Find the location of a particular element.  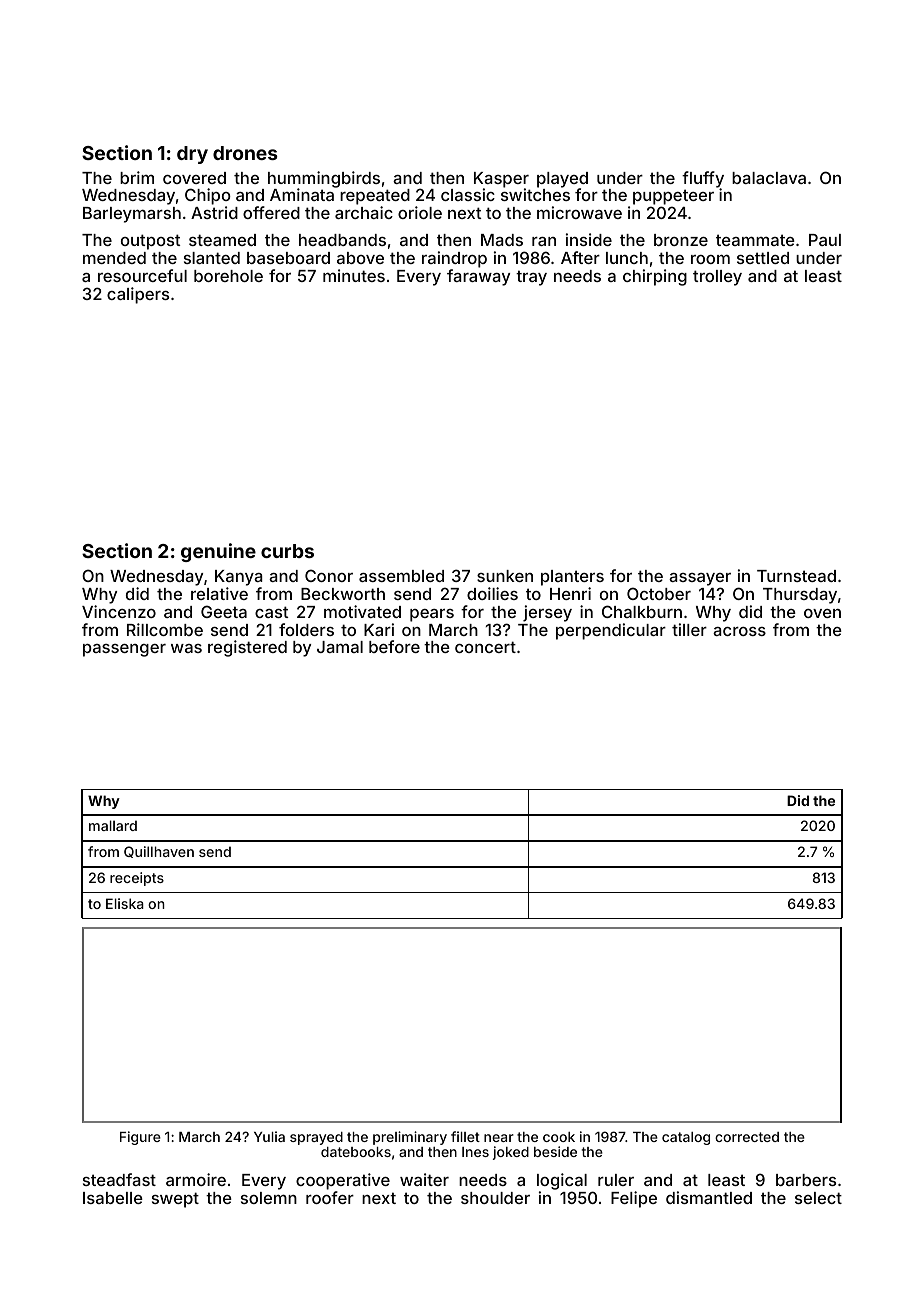

oven is located at coordinates (822, 613).
